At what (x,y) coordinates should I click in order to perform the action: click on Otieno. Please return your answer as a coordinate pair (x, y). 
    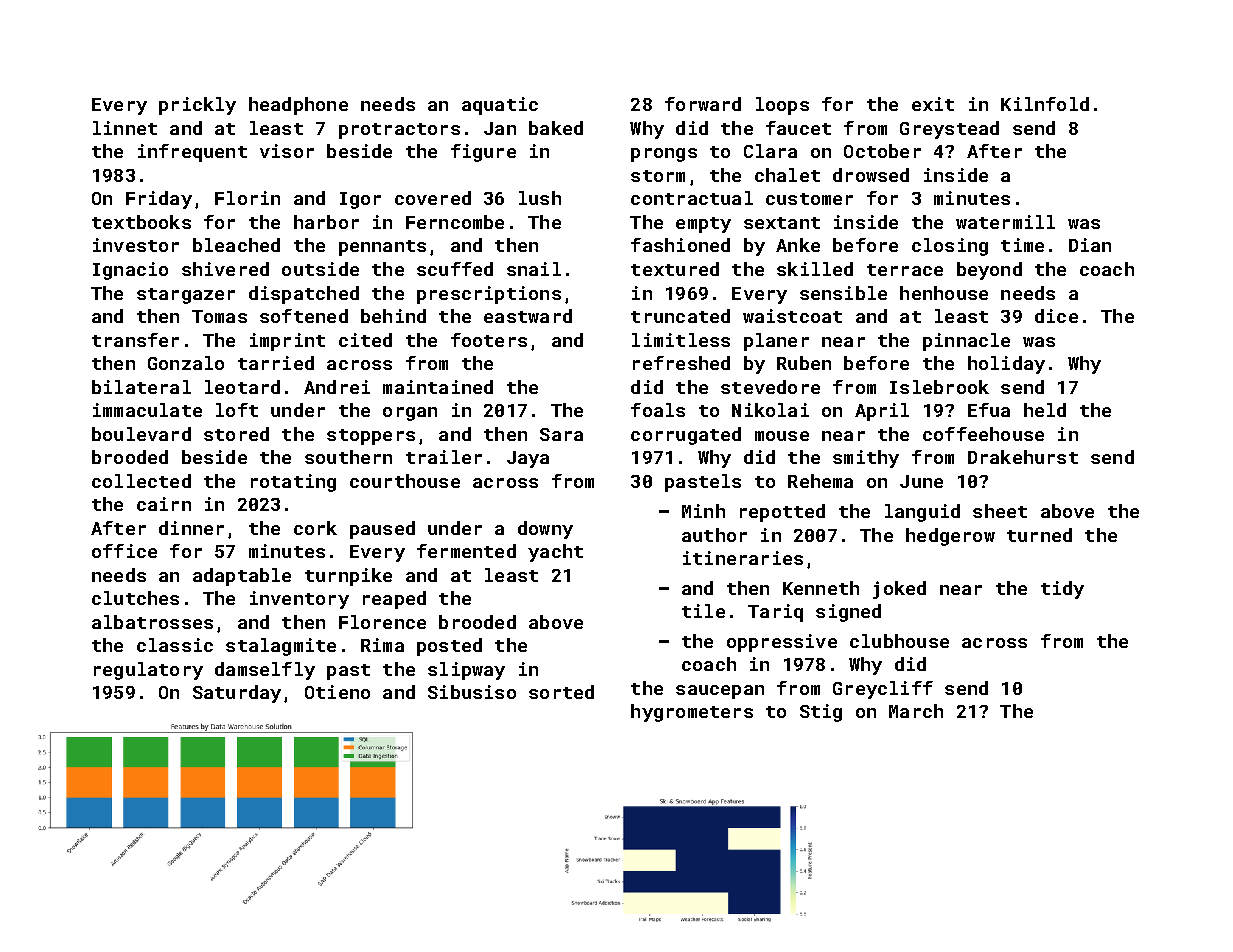
    Looking at the image, I should click on (337, 692).
